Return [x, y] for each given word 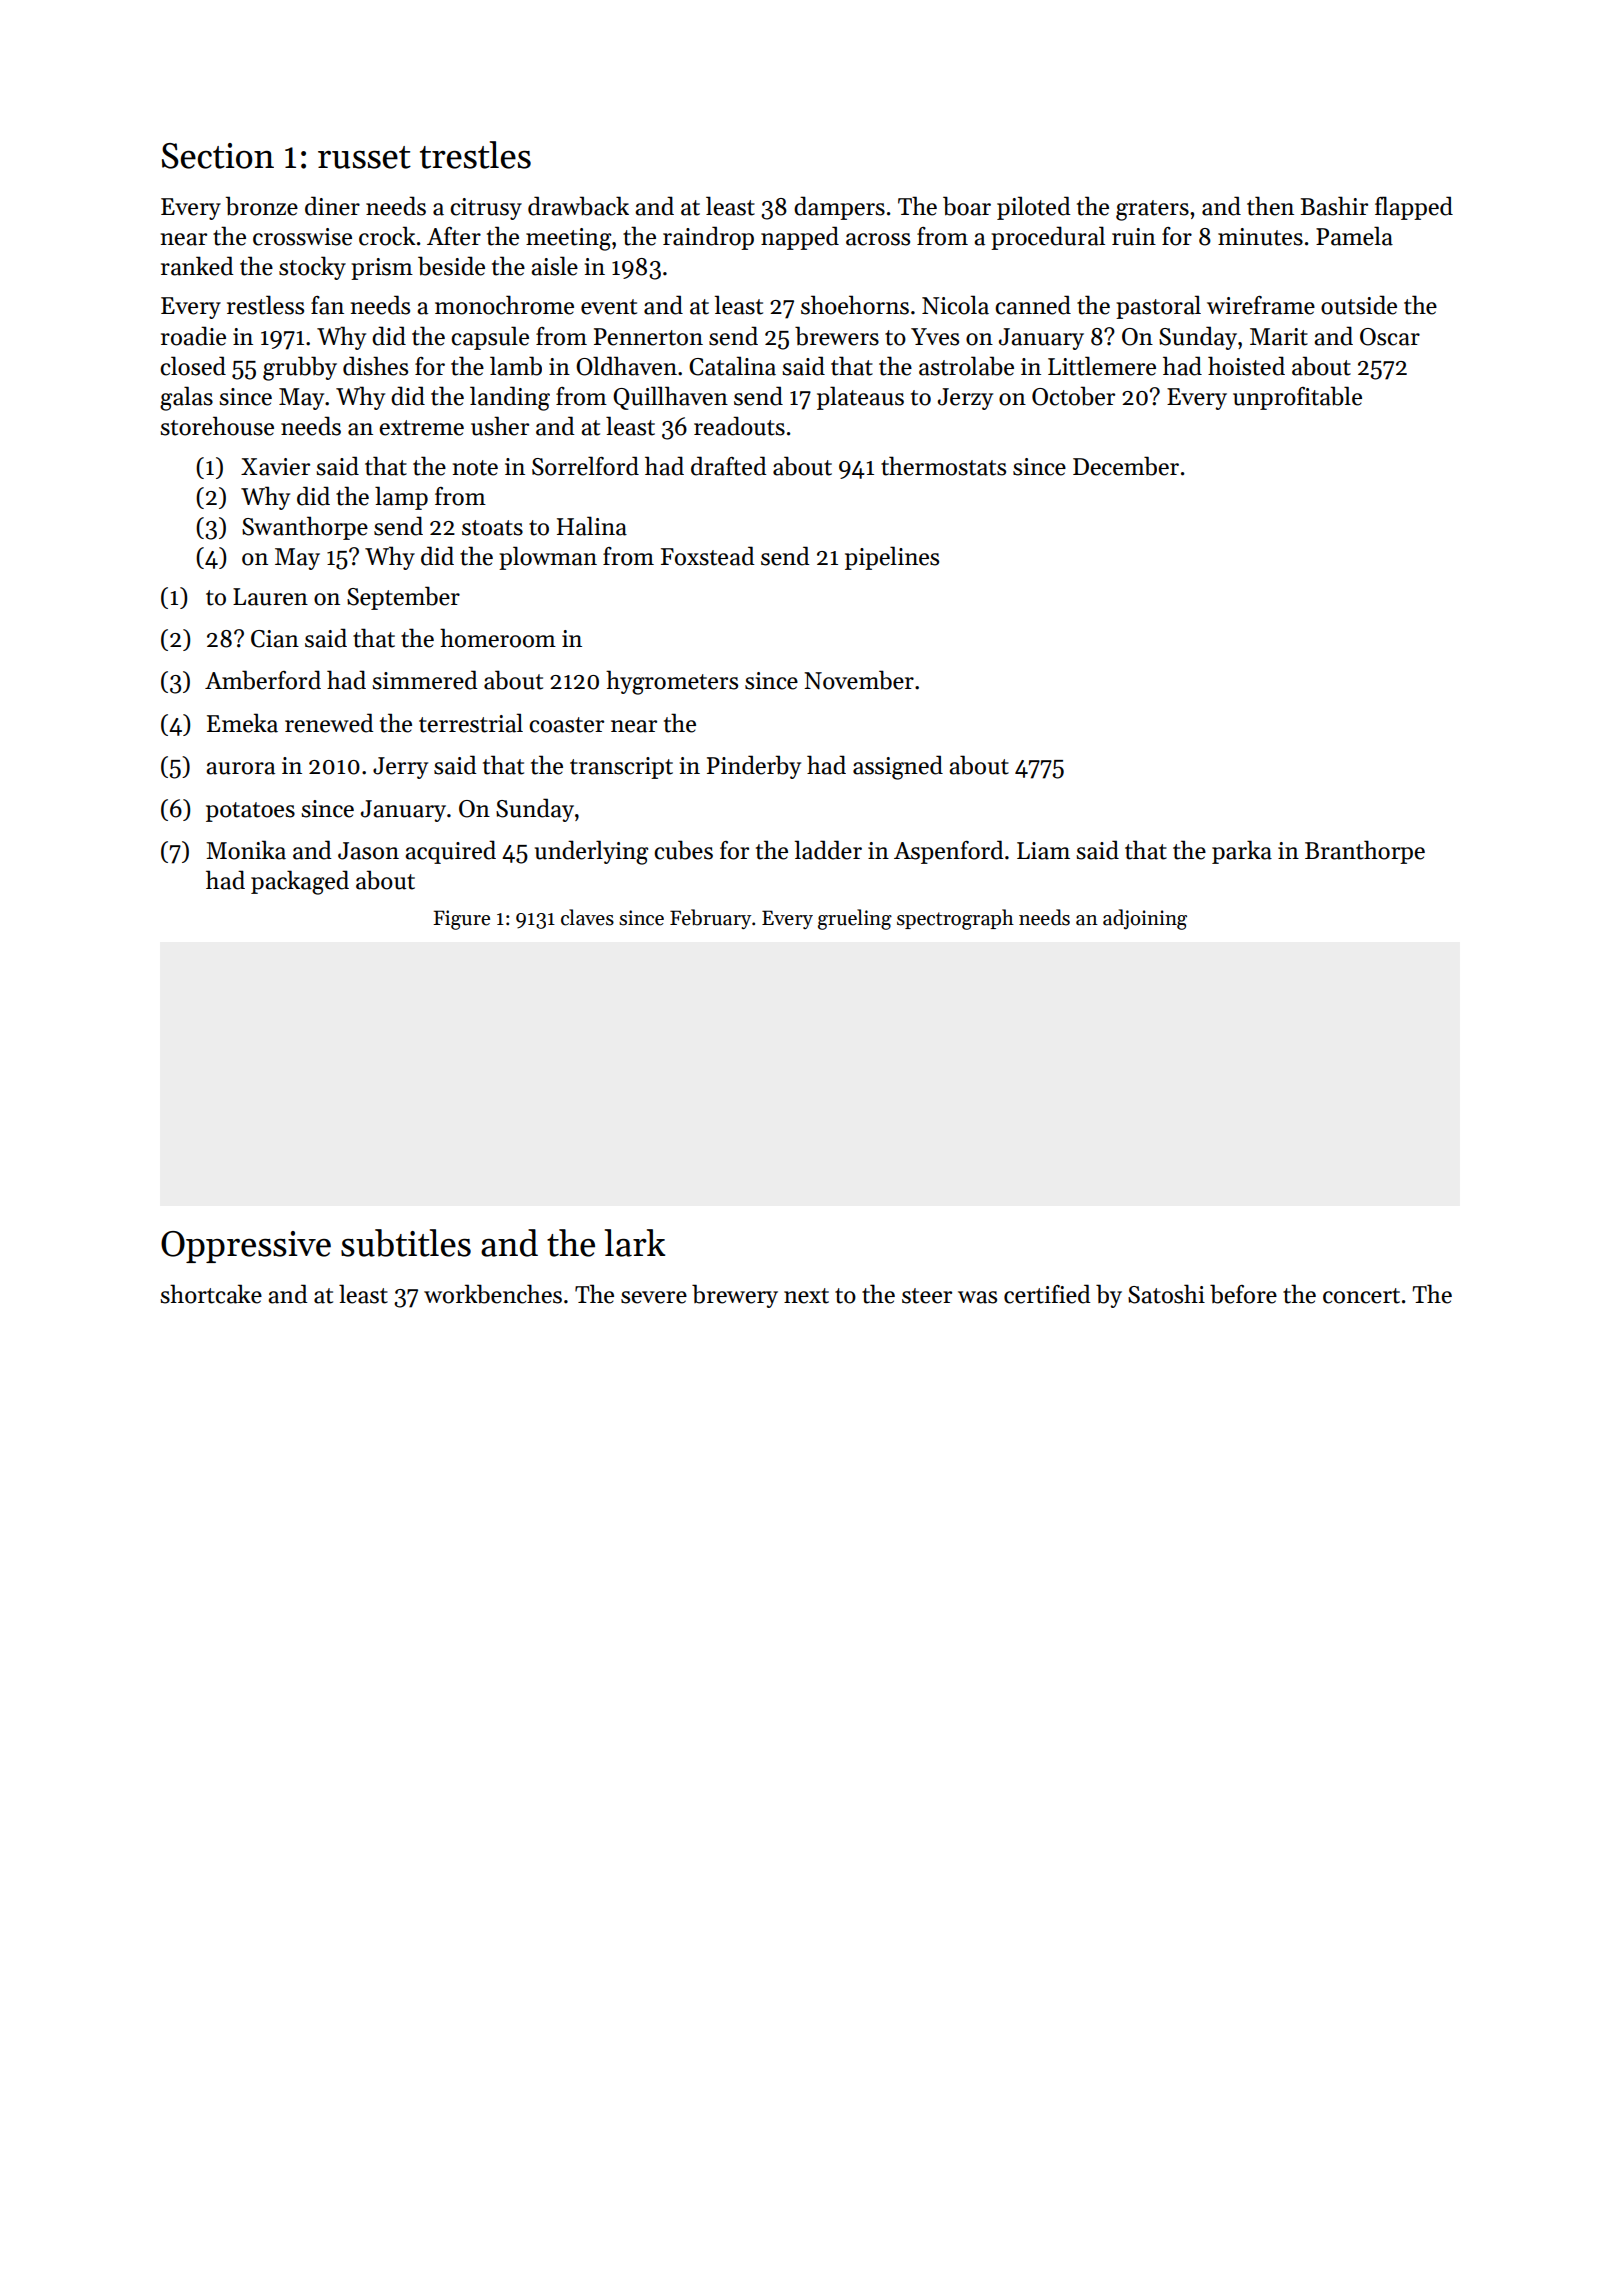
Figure [461, 920]
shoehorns [855, 305]
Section [218, 156]
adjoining [1145, 919]
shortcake [211, 1294]
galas [186, 398]
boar [967, 206]
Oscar [1390, 337]
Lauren [270, 597]
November [859, 680]
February [710, 919]
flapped [1414, 208]
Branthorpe [1365, 852]
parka [1242, 852]
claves [587, 917]
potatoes [250, 812]
